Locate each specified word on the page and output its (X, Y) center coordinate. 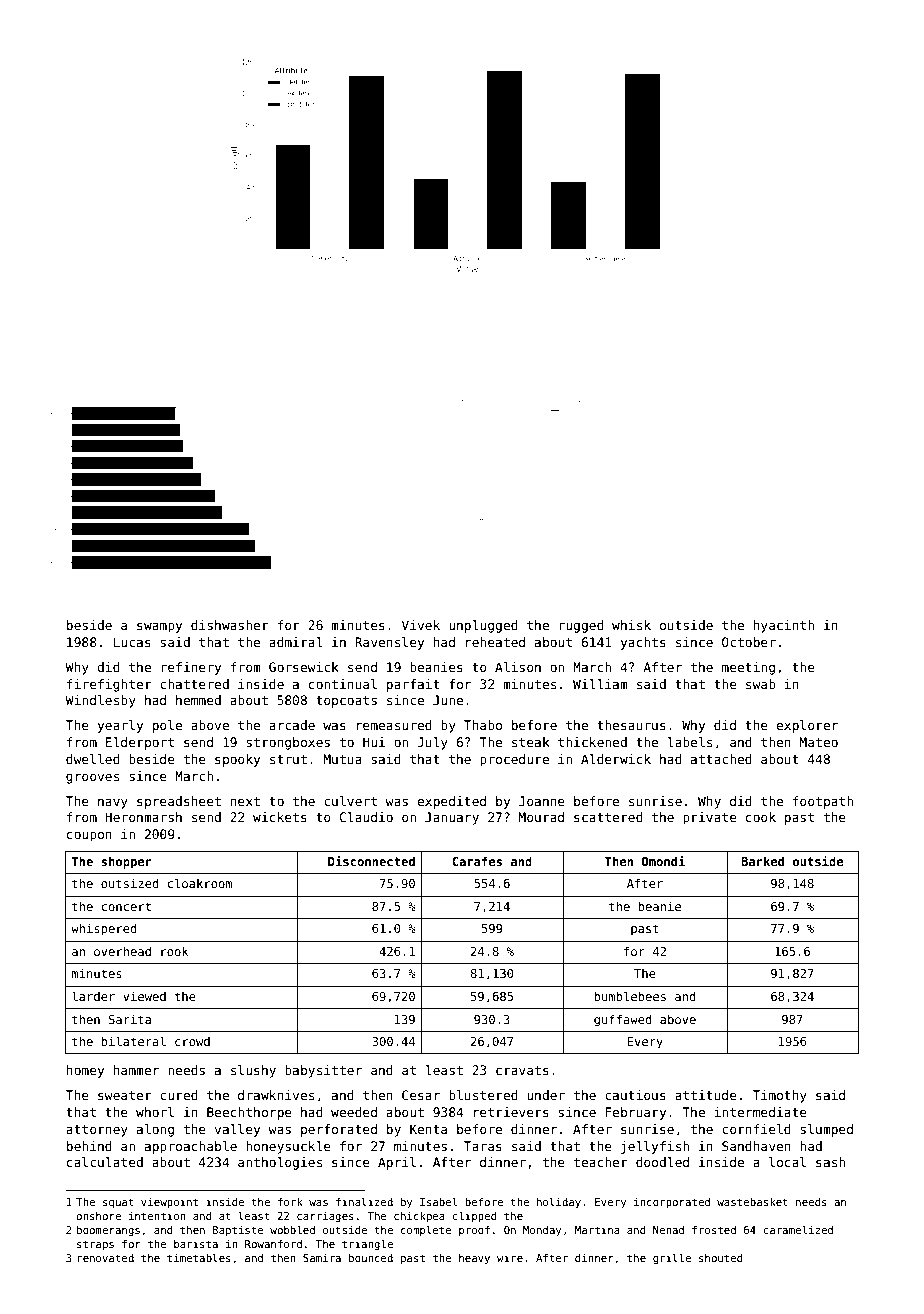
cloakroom (199, 883)
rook (174, 951)
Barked (762, 861)
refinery (191, 668)
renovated (106, 1258)
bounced (371, 1258)
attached (721, 759)
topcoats (346, 702)
